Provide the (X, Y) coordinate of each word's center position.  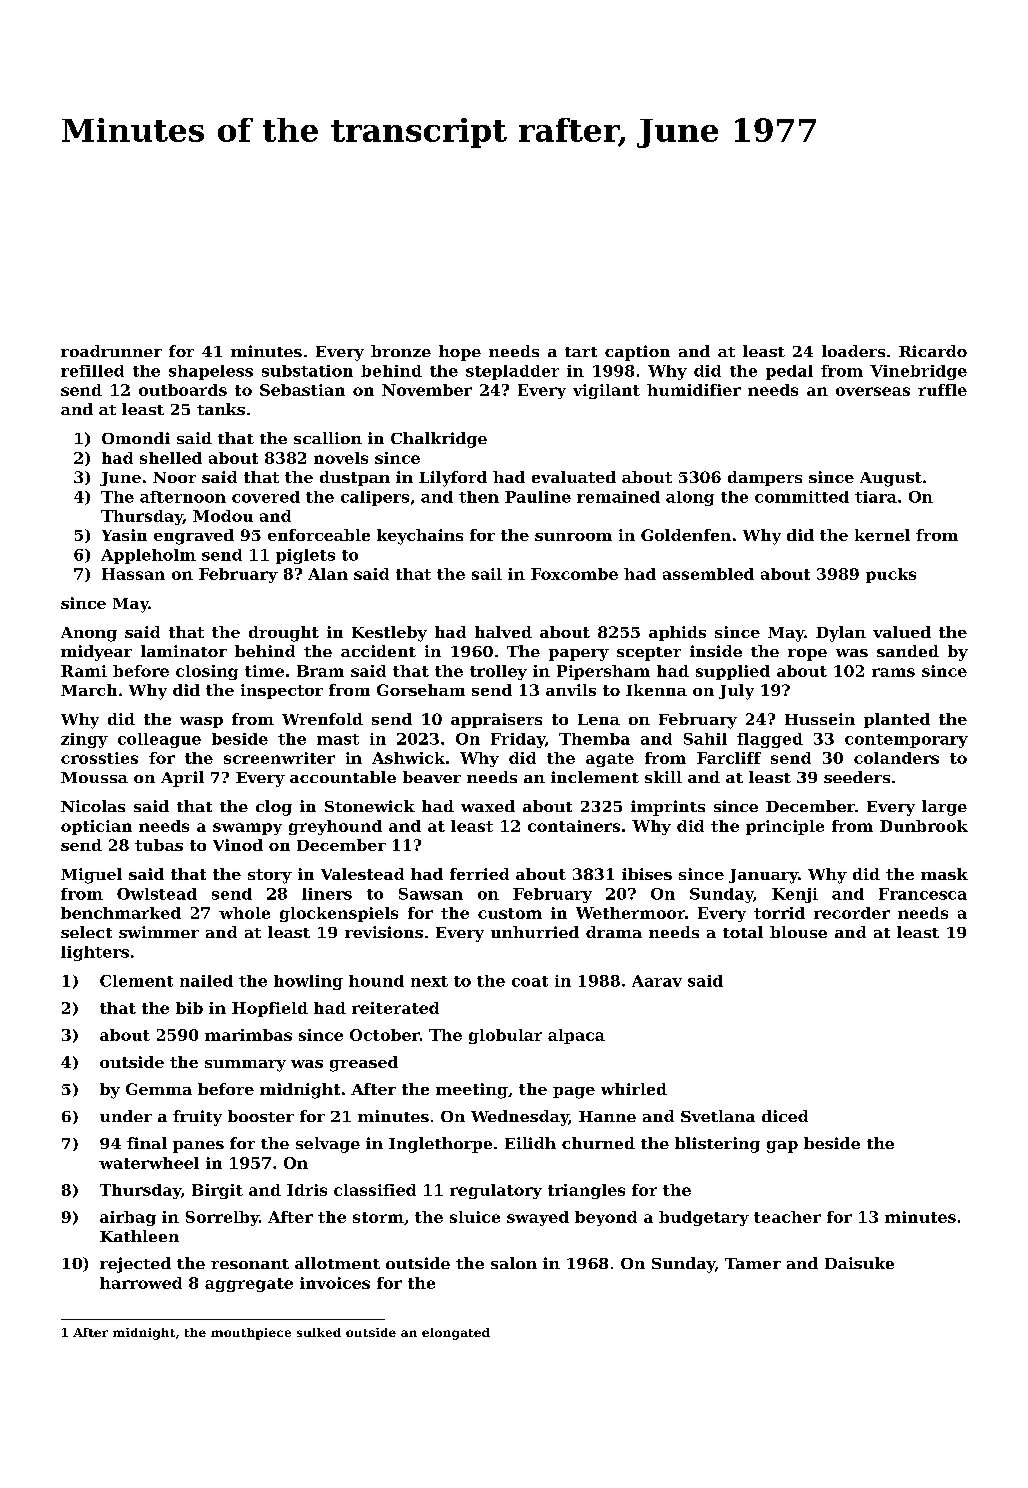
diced (785, 1116)
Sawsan (431, 894)
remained (618, 497)
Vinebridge (918, 372)
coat (530, 981)
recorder (852, 913)
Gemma (159, 1089)
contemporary (906, 741)
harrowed (141, 1283)
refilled (92, 371)
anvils (571, 690)
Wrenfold (322, 719)
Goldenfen (686, 535)
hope (460, 353)
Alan (328, 574)
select (86, 932)
